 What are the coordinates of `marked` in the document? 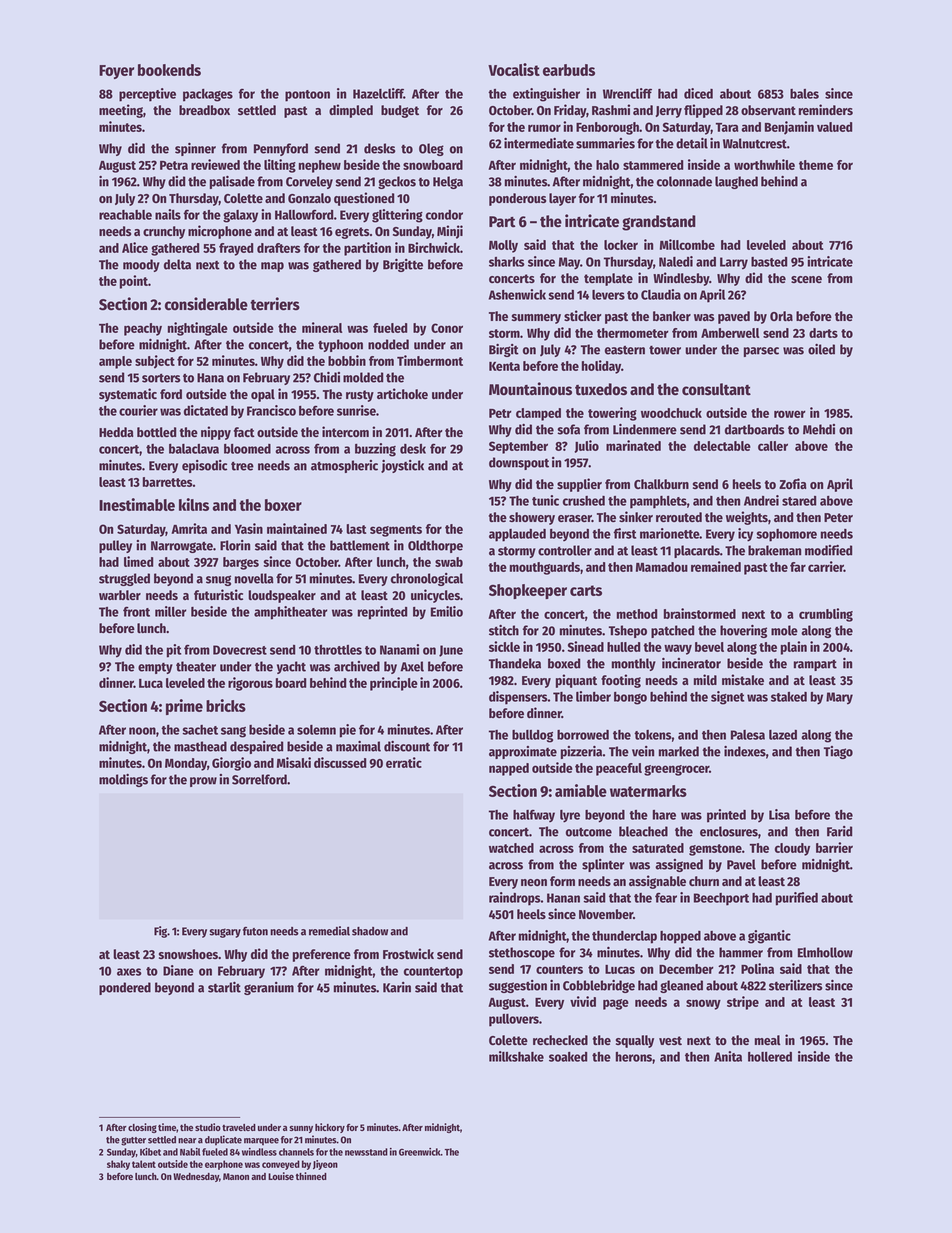 It's located at (679, 751).
